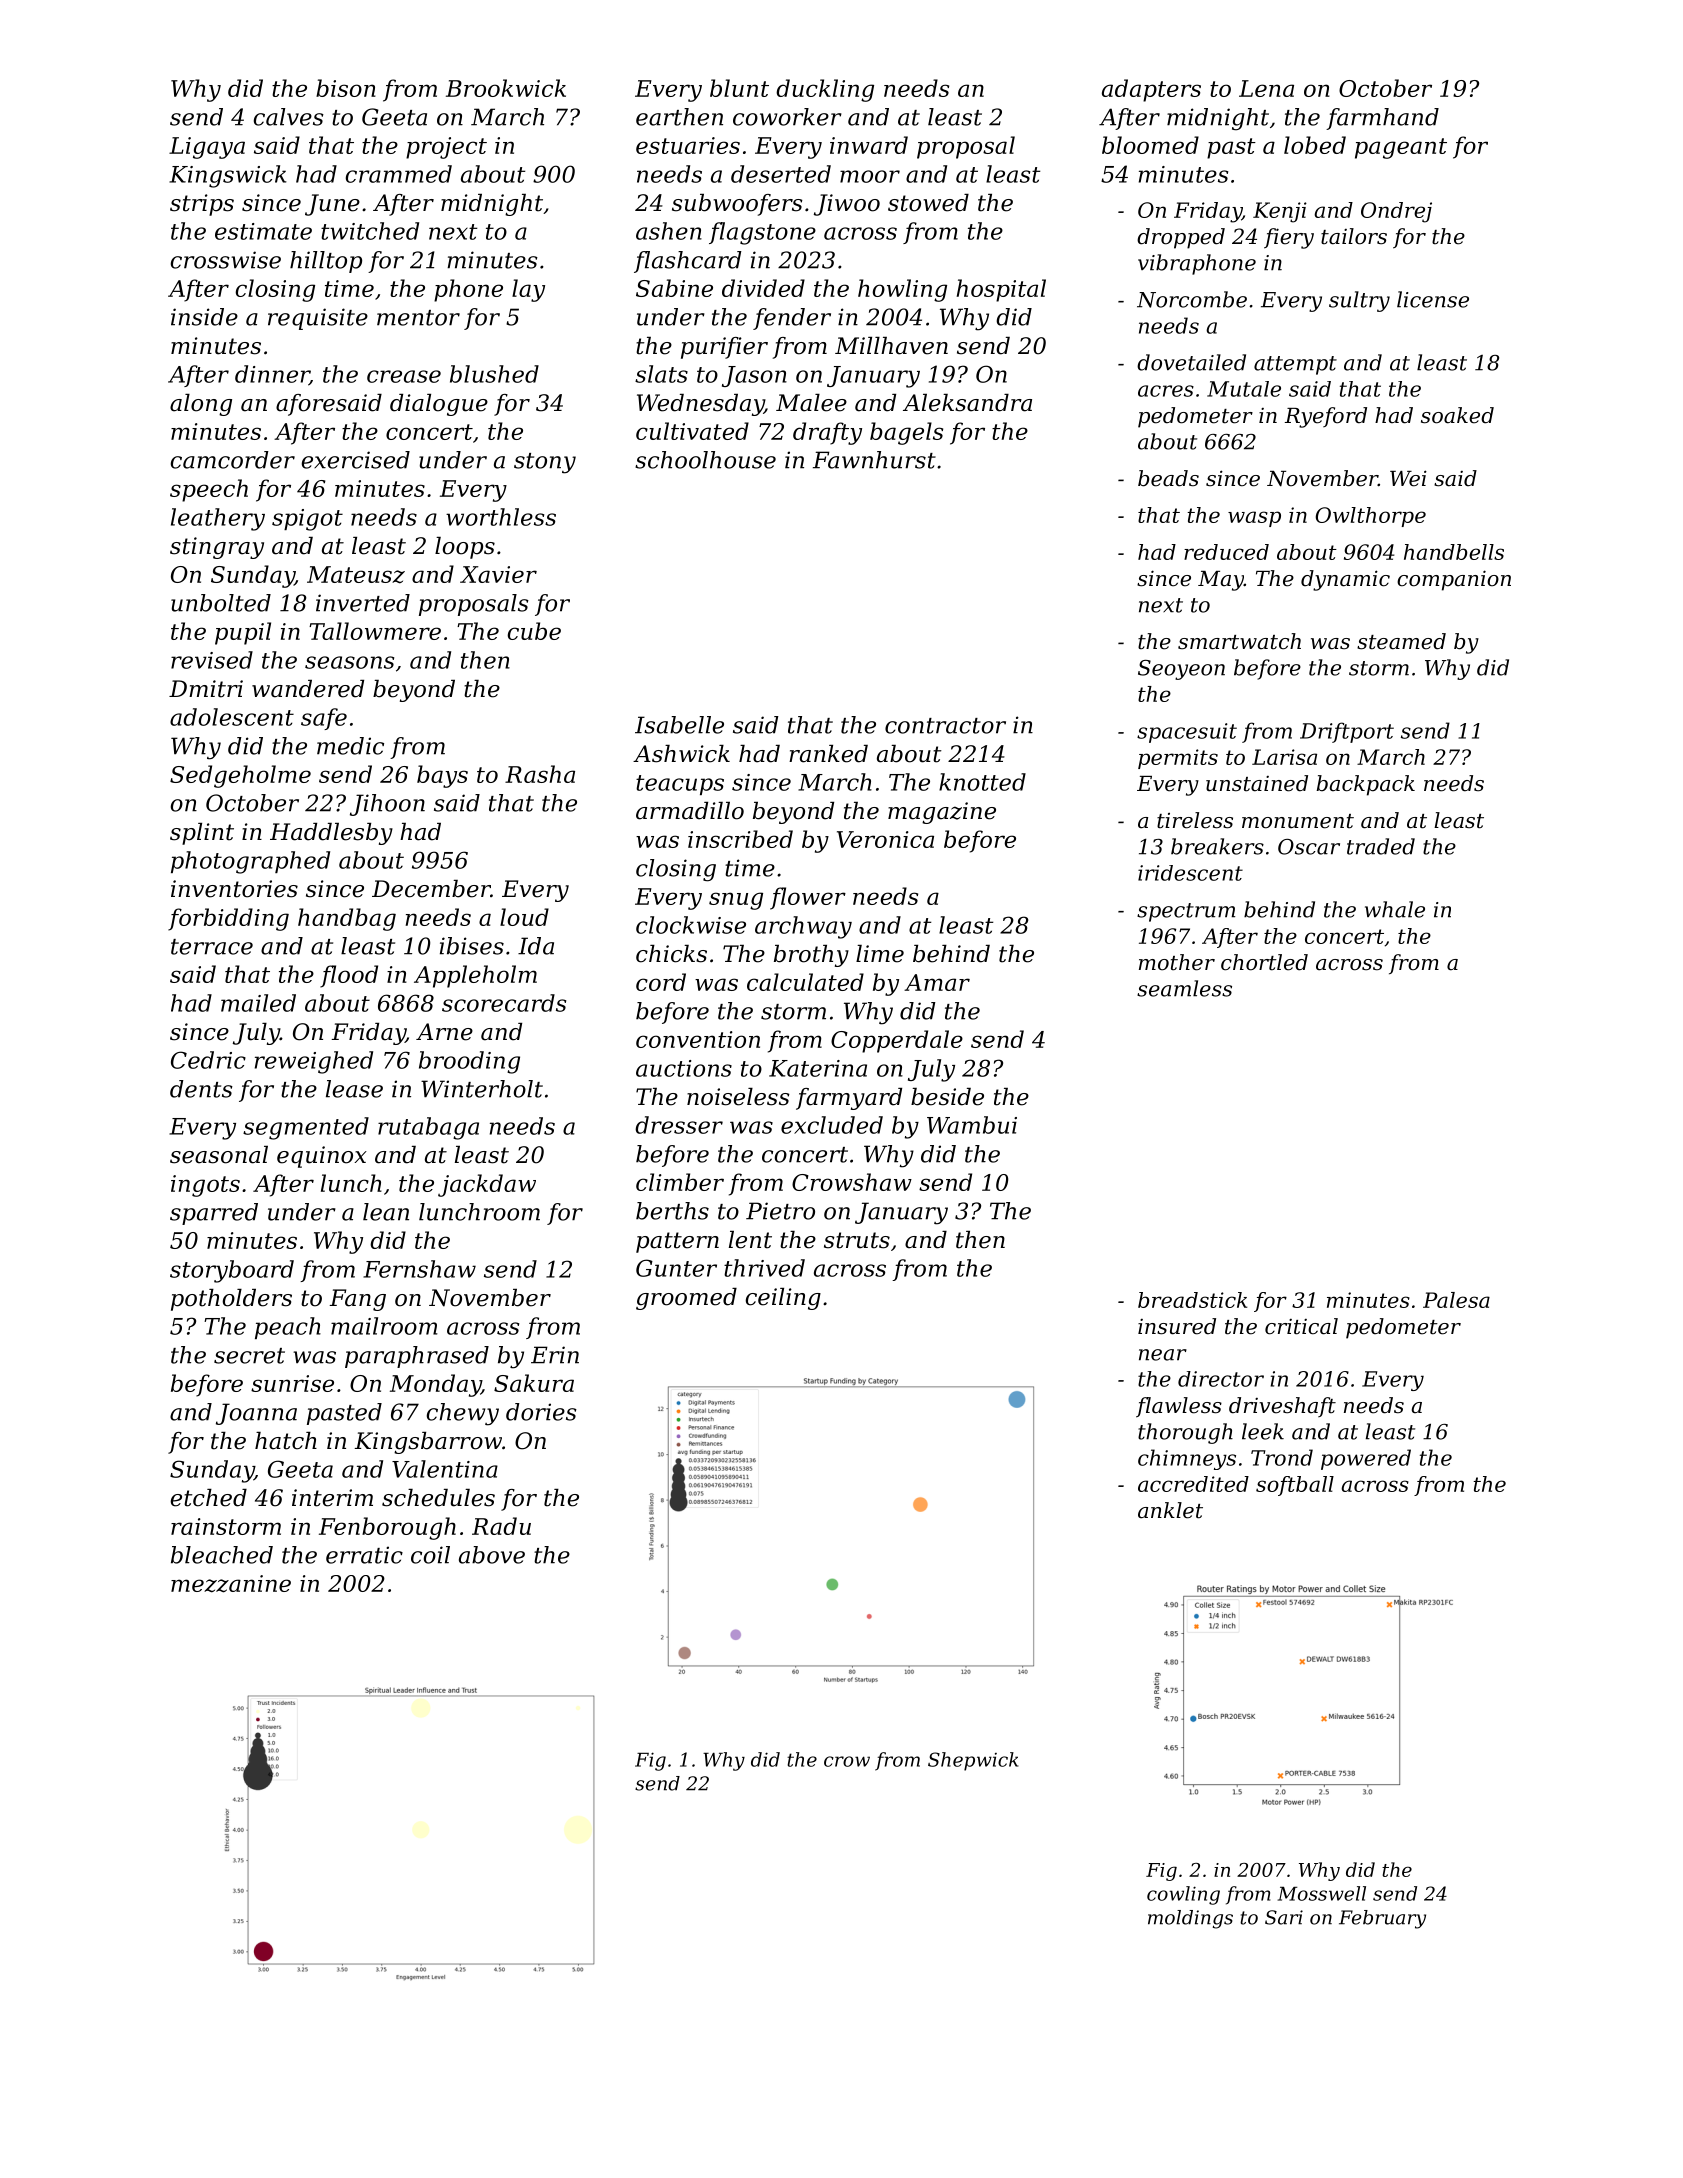  Describe the element at coordinates (1322, 1893) in the image. I see `Mosswell` at that location.
